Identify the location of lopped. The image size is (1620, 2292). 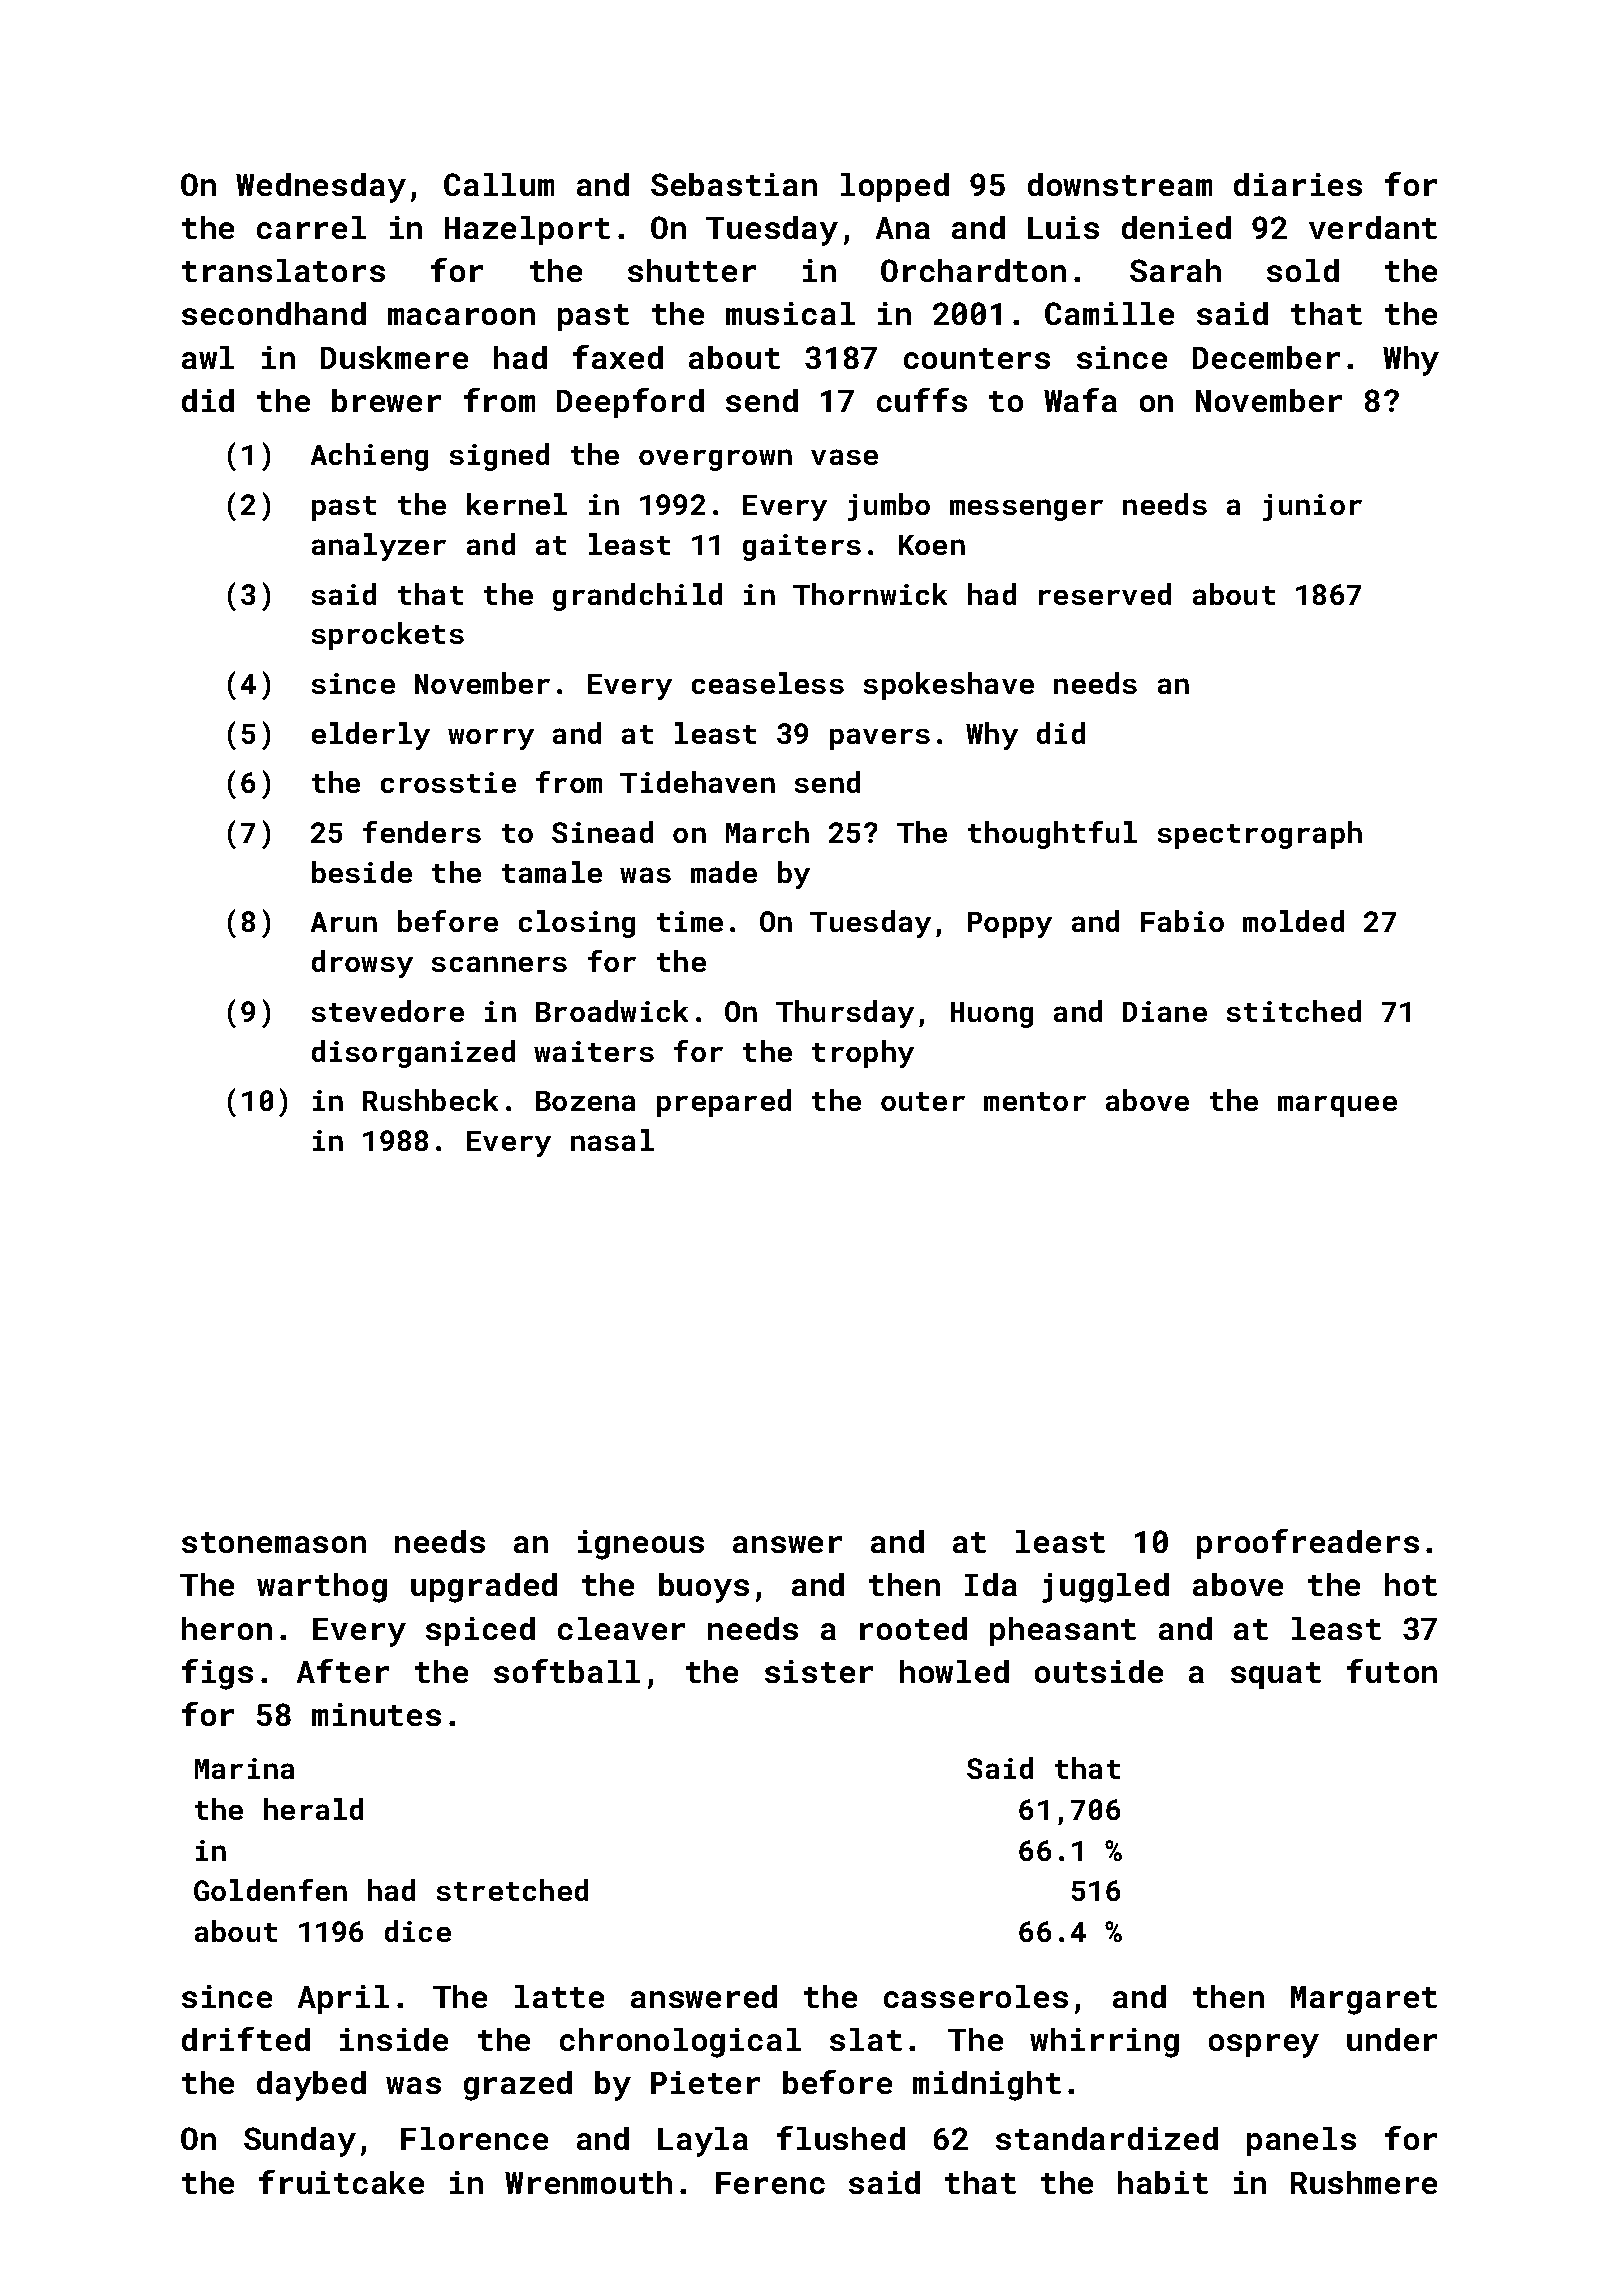
(895, 187).
